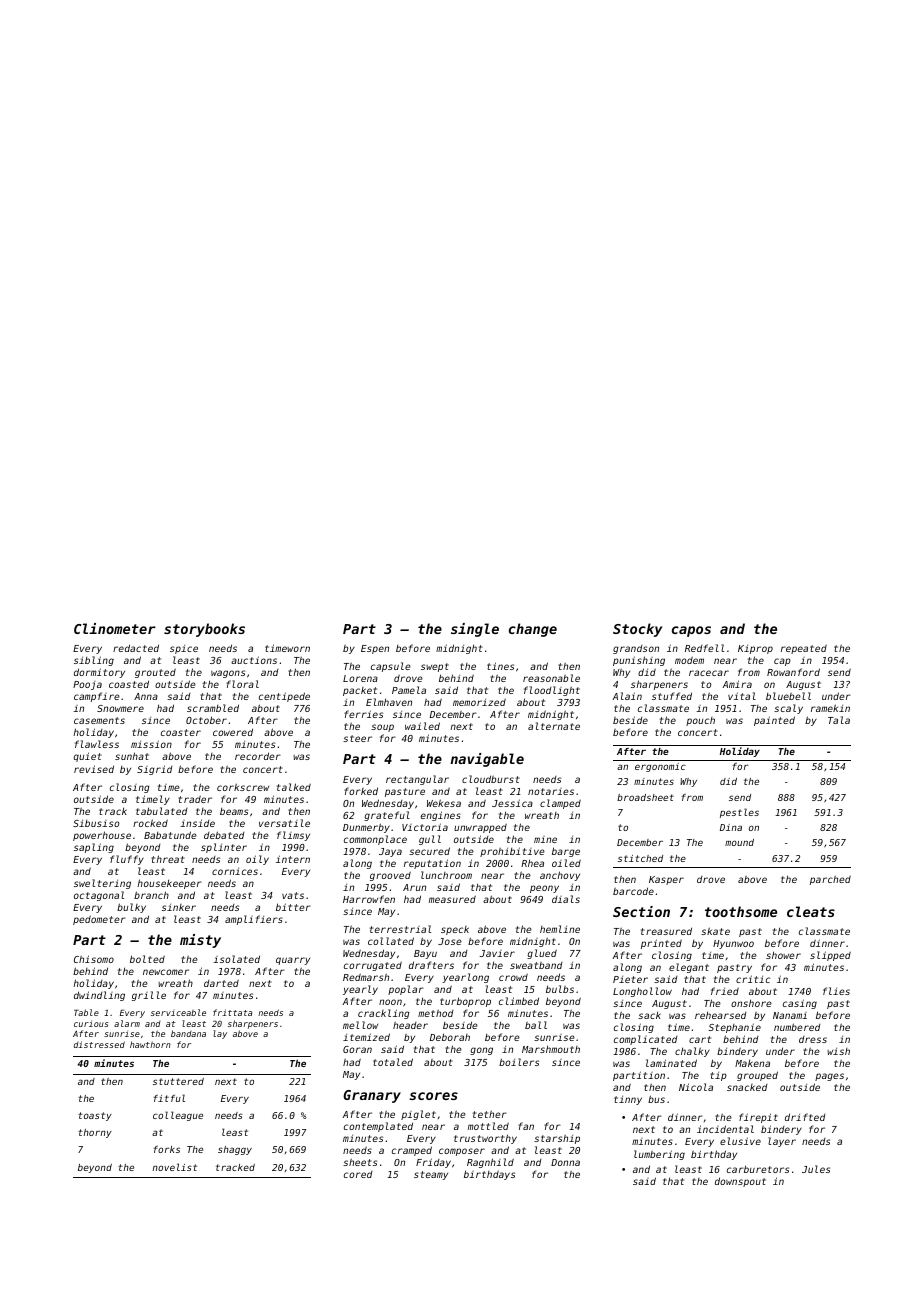 Image resolution: width=924 pixels, height=1308 pixels. I want to click on mellow, so click(360, 1025).
